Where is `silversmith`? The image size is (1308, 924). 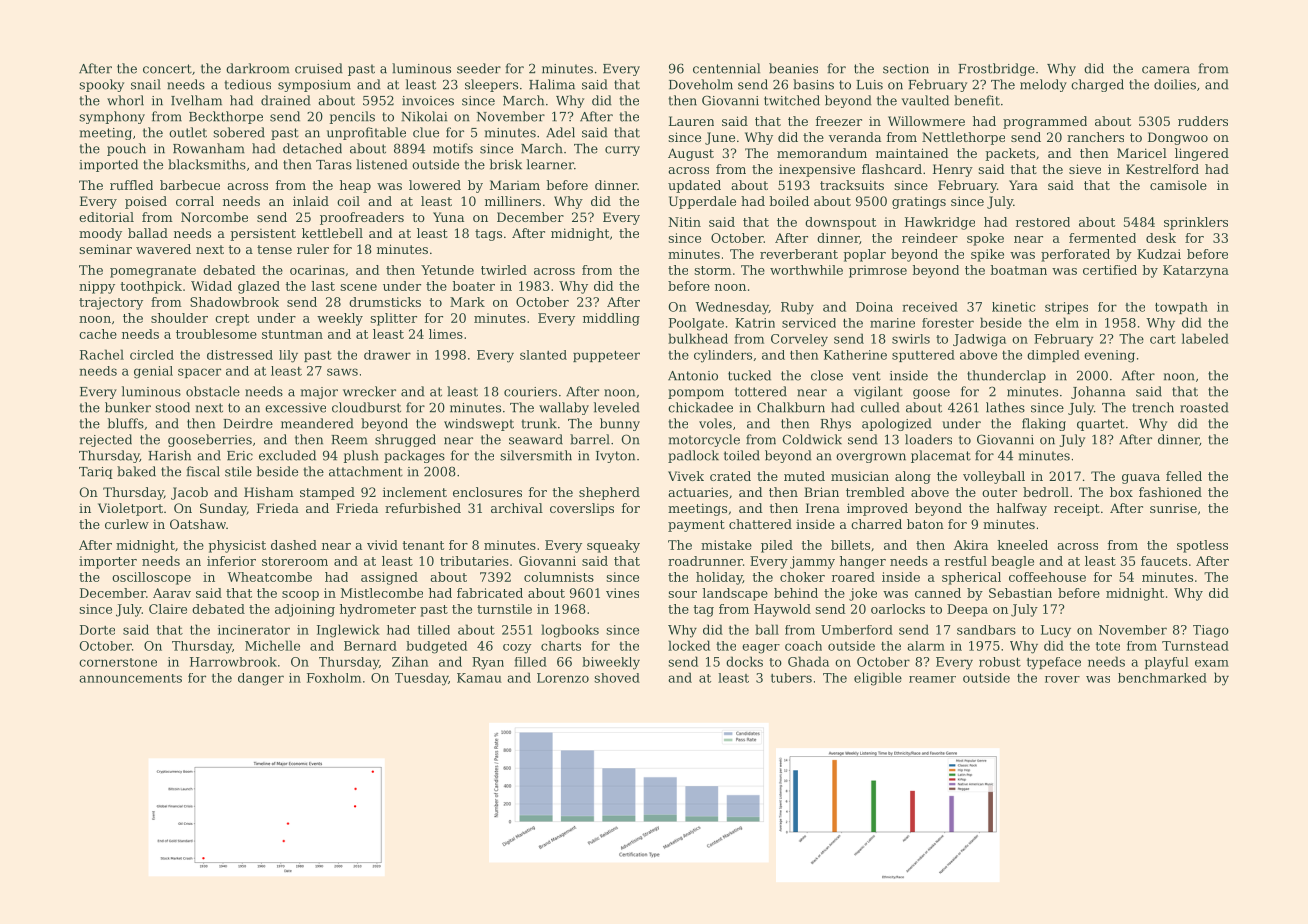 silversmith is located at coordinates (536, 455).
